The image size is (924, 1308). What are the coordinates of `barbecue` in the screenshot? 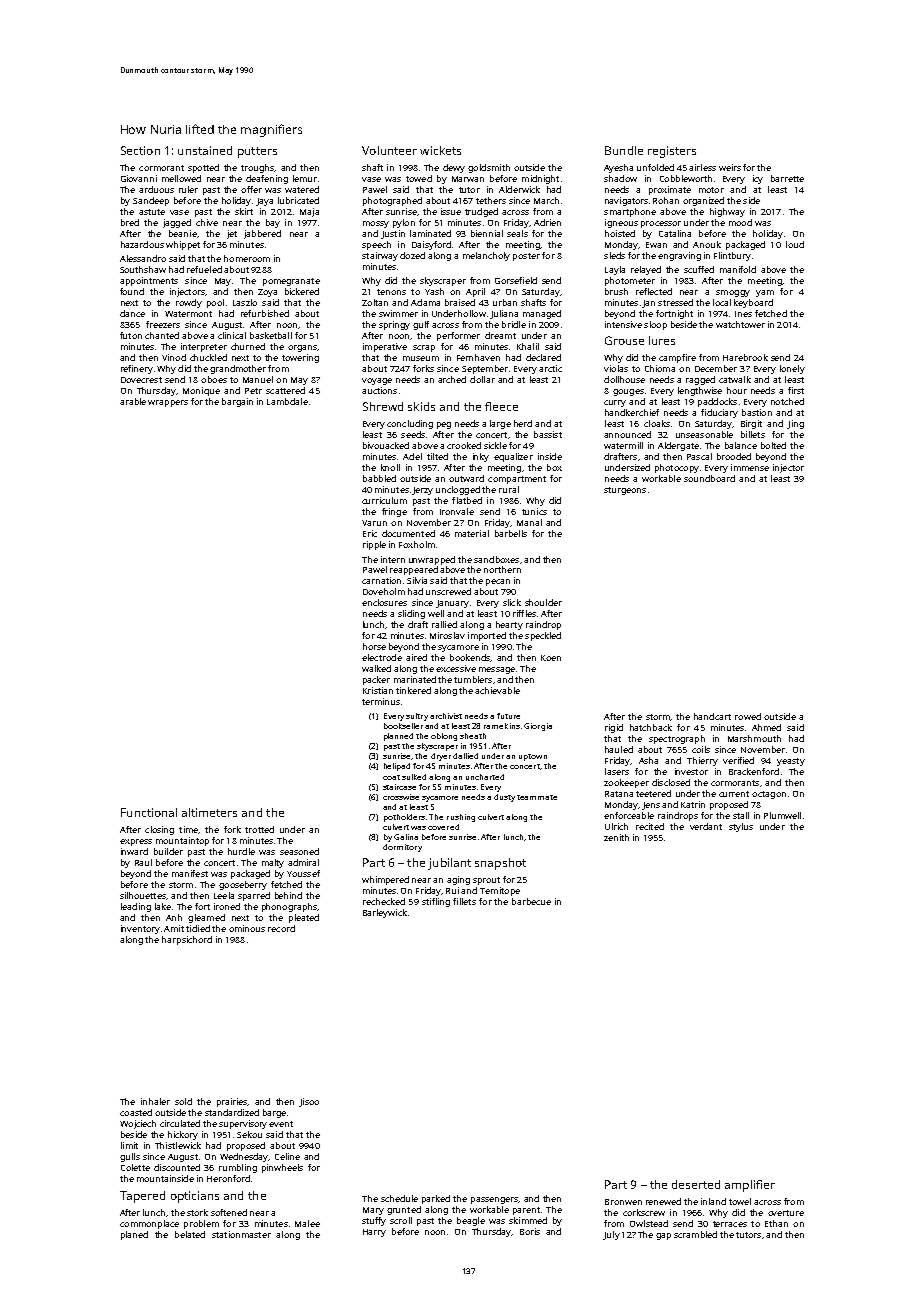 It's located at (531, 901).
